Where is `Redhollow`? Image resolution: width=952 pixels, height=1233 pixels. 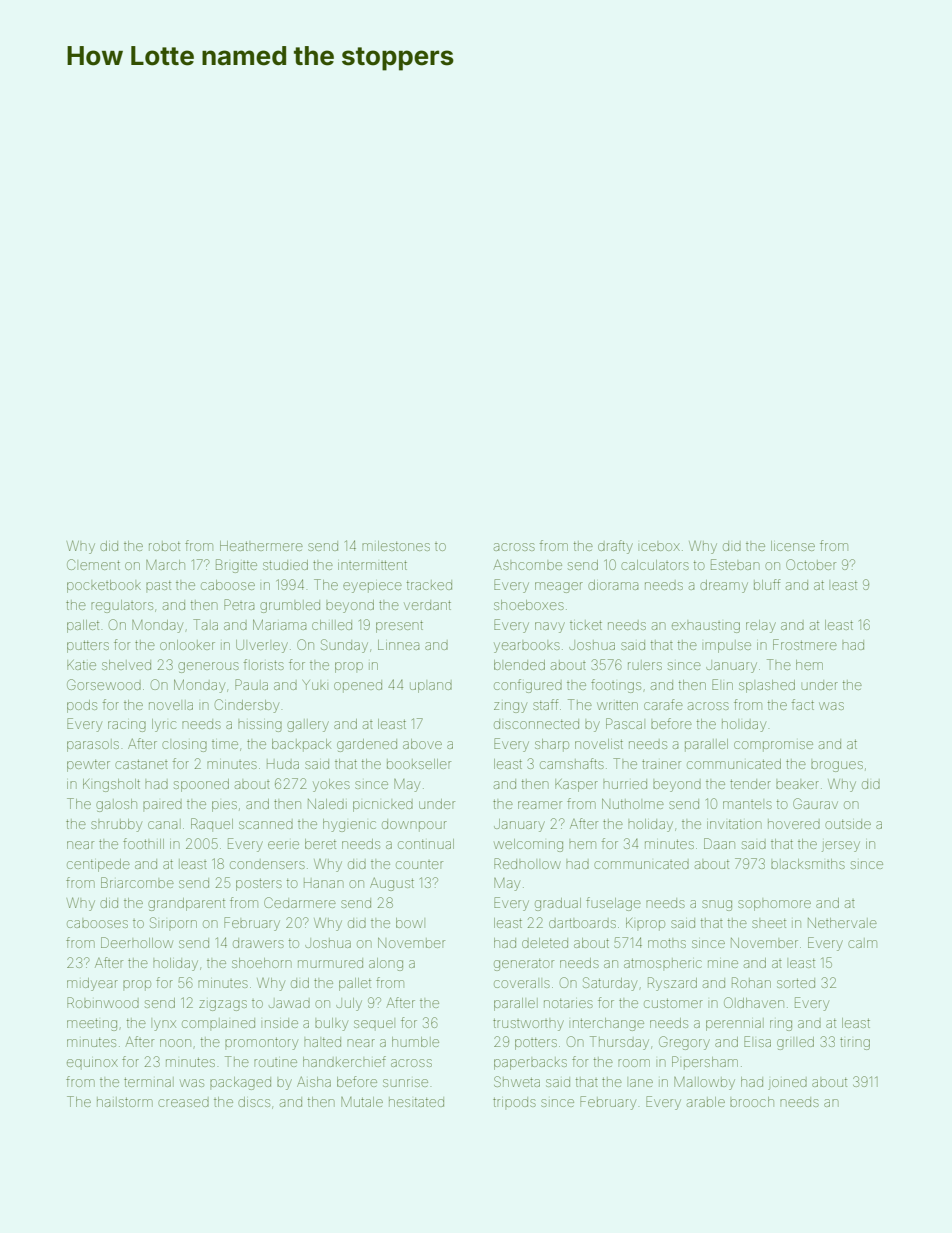
Redhollow is located at coordinates (527, 863).
